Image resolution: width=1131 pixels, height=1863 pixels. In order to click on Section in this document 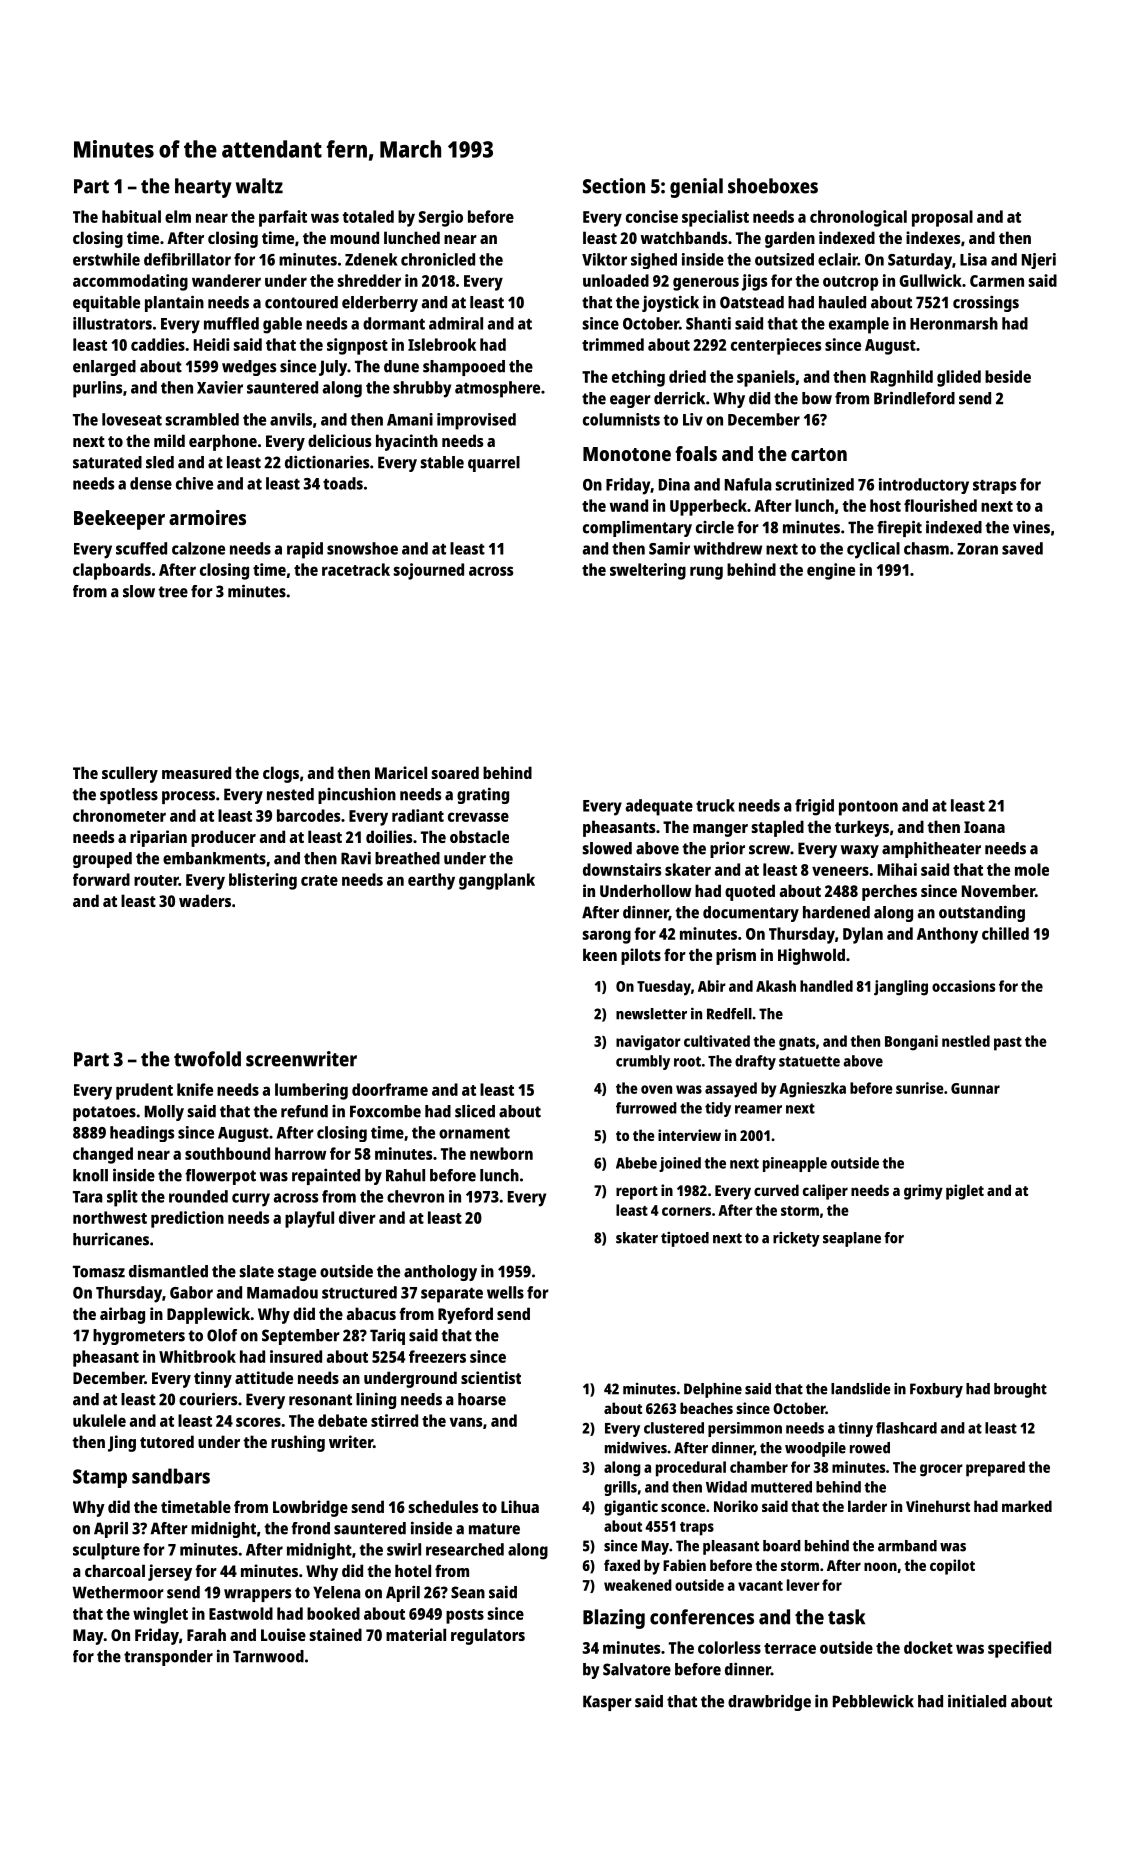, I will do `click(614, 186)`.
